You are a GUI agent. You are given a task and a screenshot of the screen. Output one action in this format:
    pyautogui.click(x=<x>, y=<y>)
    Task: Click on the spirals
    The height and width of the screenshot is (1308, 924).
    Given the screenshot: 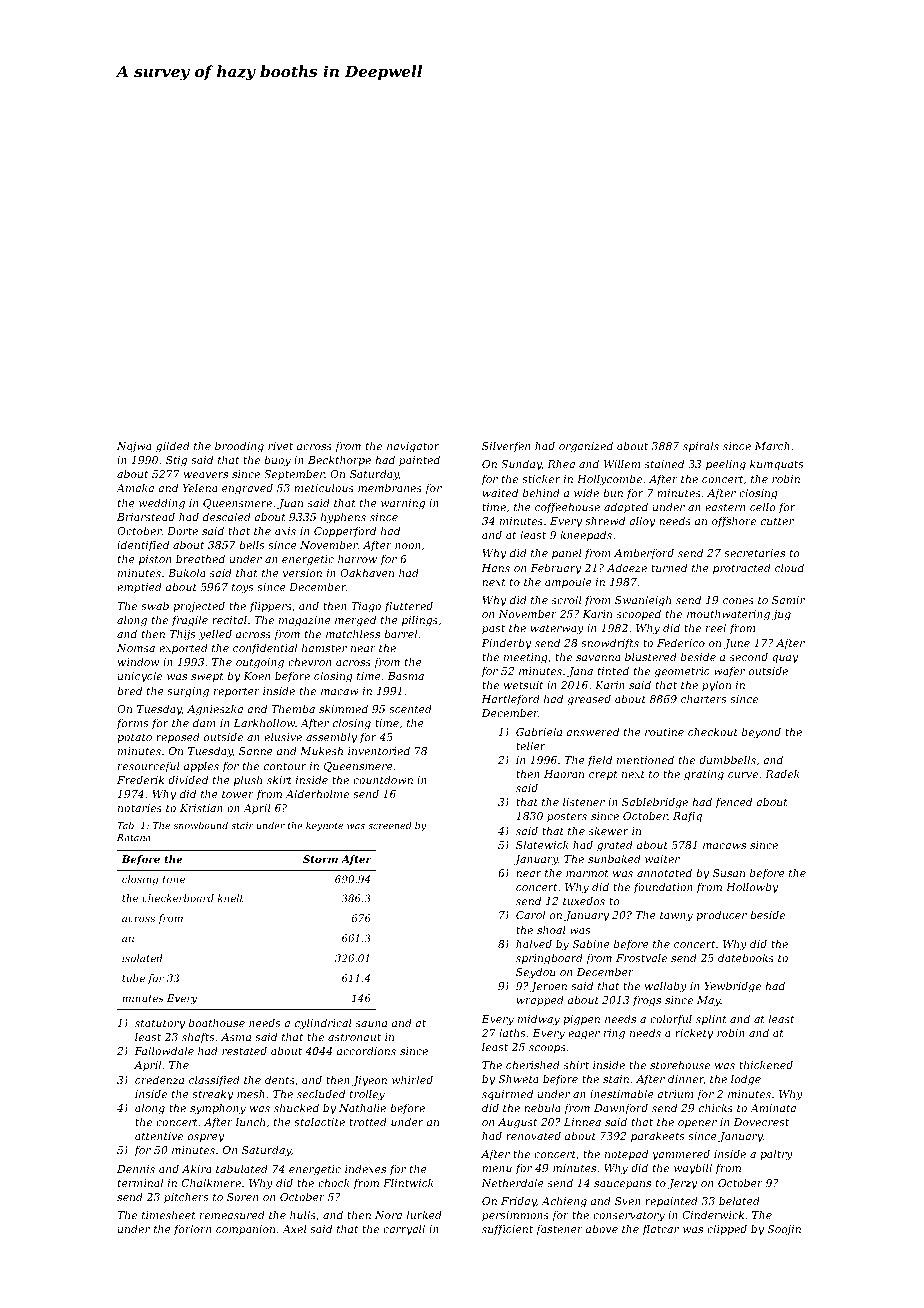 What is the action you would take?
    pyautogui.click(x=701, y=446)
